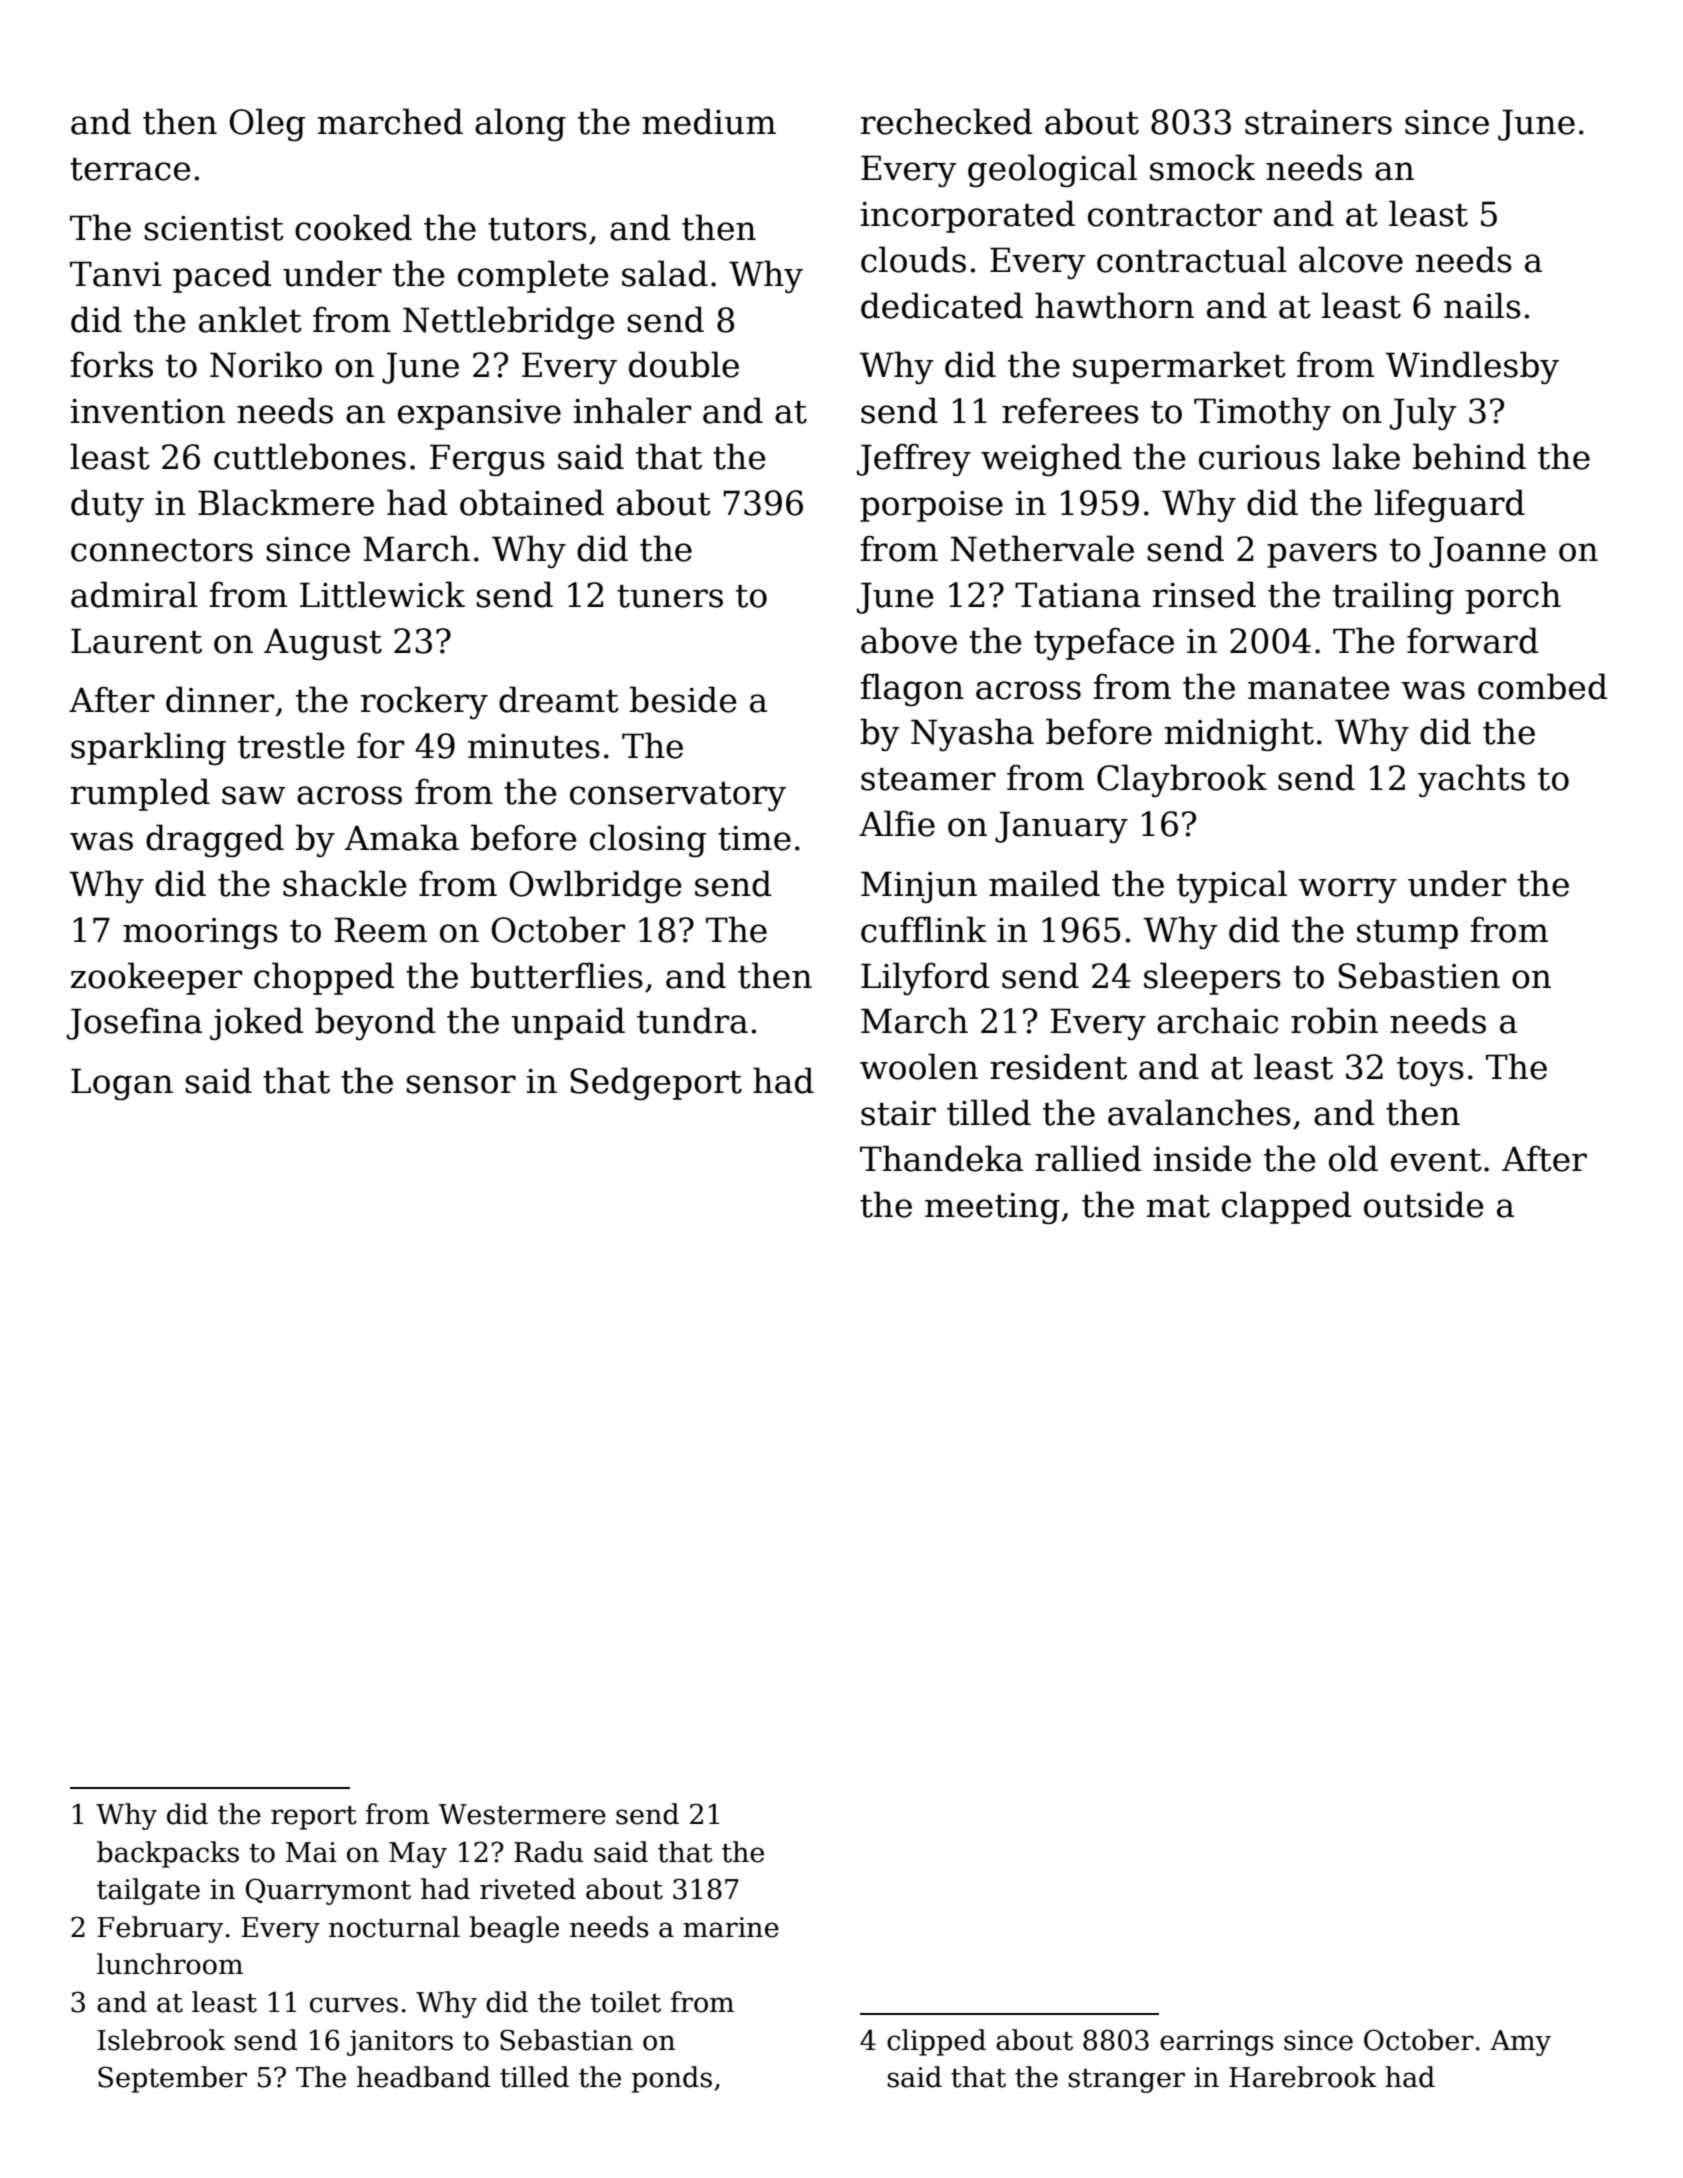 Image resolution: width=1683 pixels, height=2178 pixels. Describe the element at coordinates (709, 121) in the page. I see `medium` at that location.
